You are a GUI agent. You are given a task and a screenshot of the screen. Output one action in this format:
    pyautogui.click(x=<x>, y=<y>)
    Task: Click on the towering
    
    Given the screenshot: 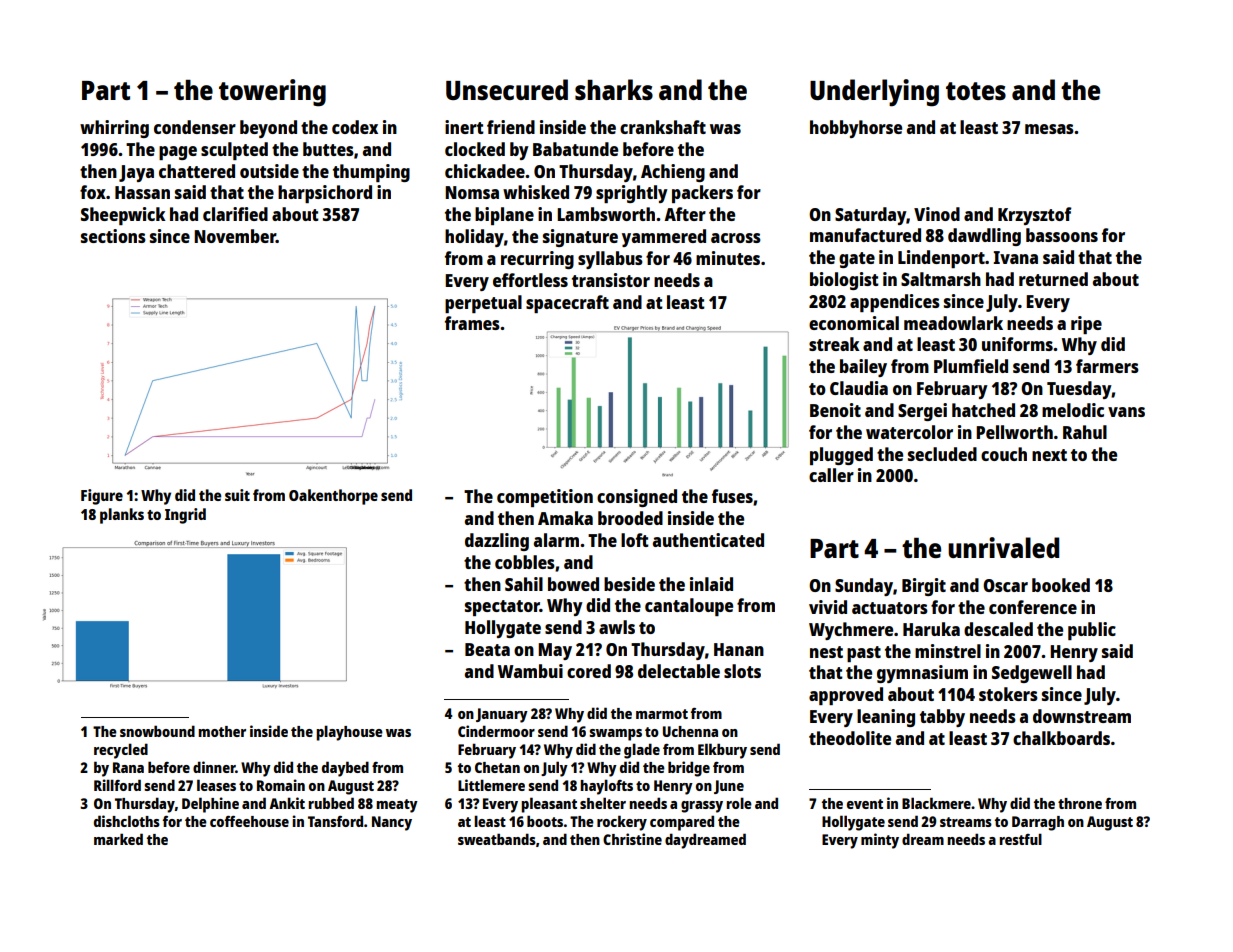 What is the action you would take?
    pyautogui.click(x=272, y=93)
